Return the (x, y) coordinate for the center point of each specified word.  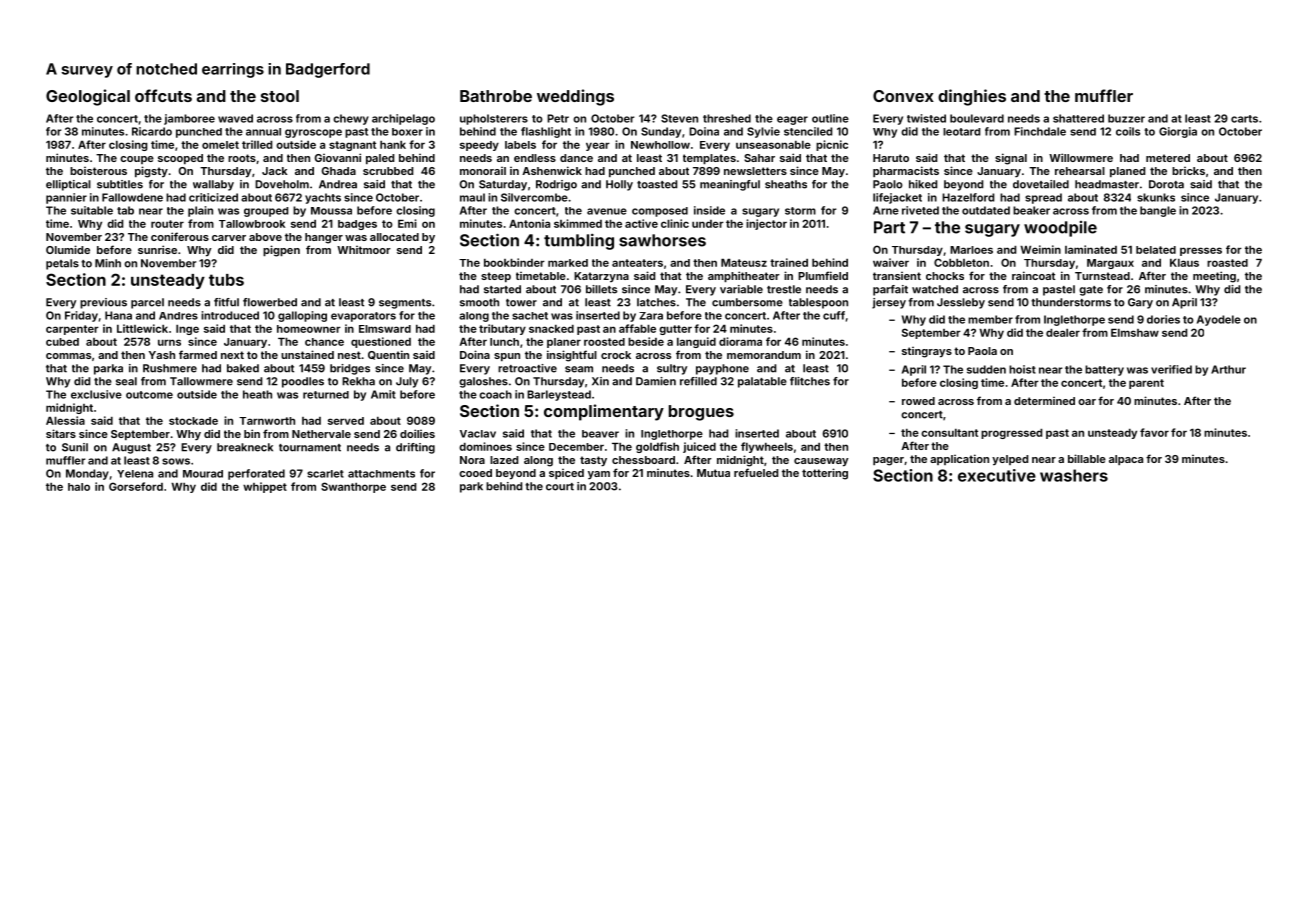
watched (935, 289)
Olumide (68, 249)
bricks (1188, 171)
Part (889, 227)
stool (280, 96)
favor (1154, 432)
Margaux (1110, 264)
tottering (825, 474)
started (502, 289)
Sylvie (763, 132)
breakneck (245, 447)
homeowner (309, 329)
